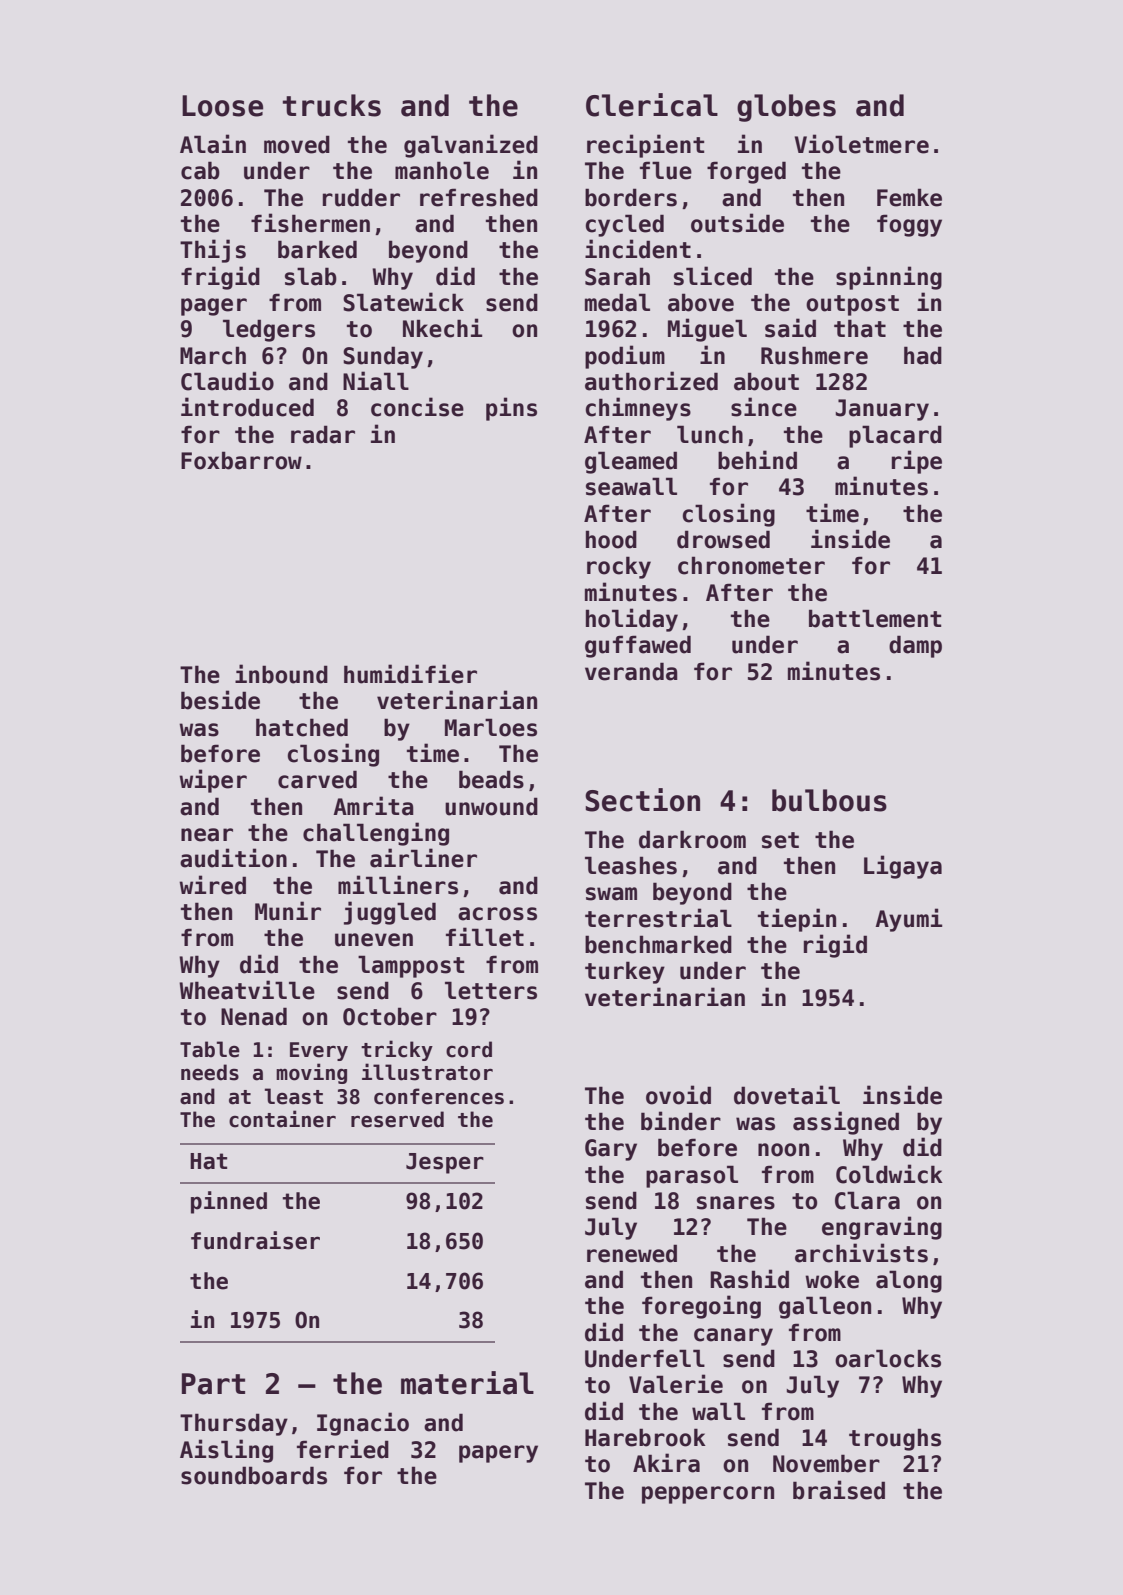  I want to click on ferried, so click(343, 1449).
